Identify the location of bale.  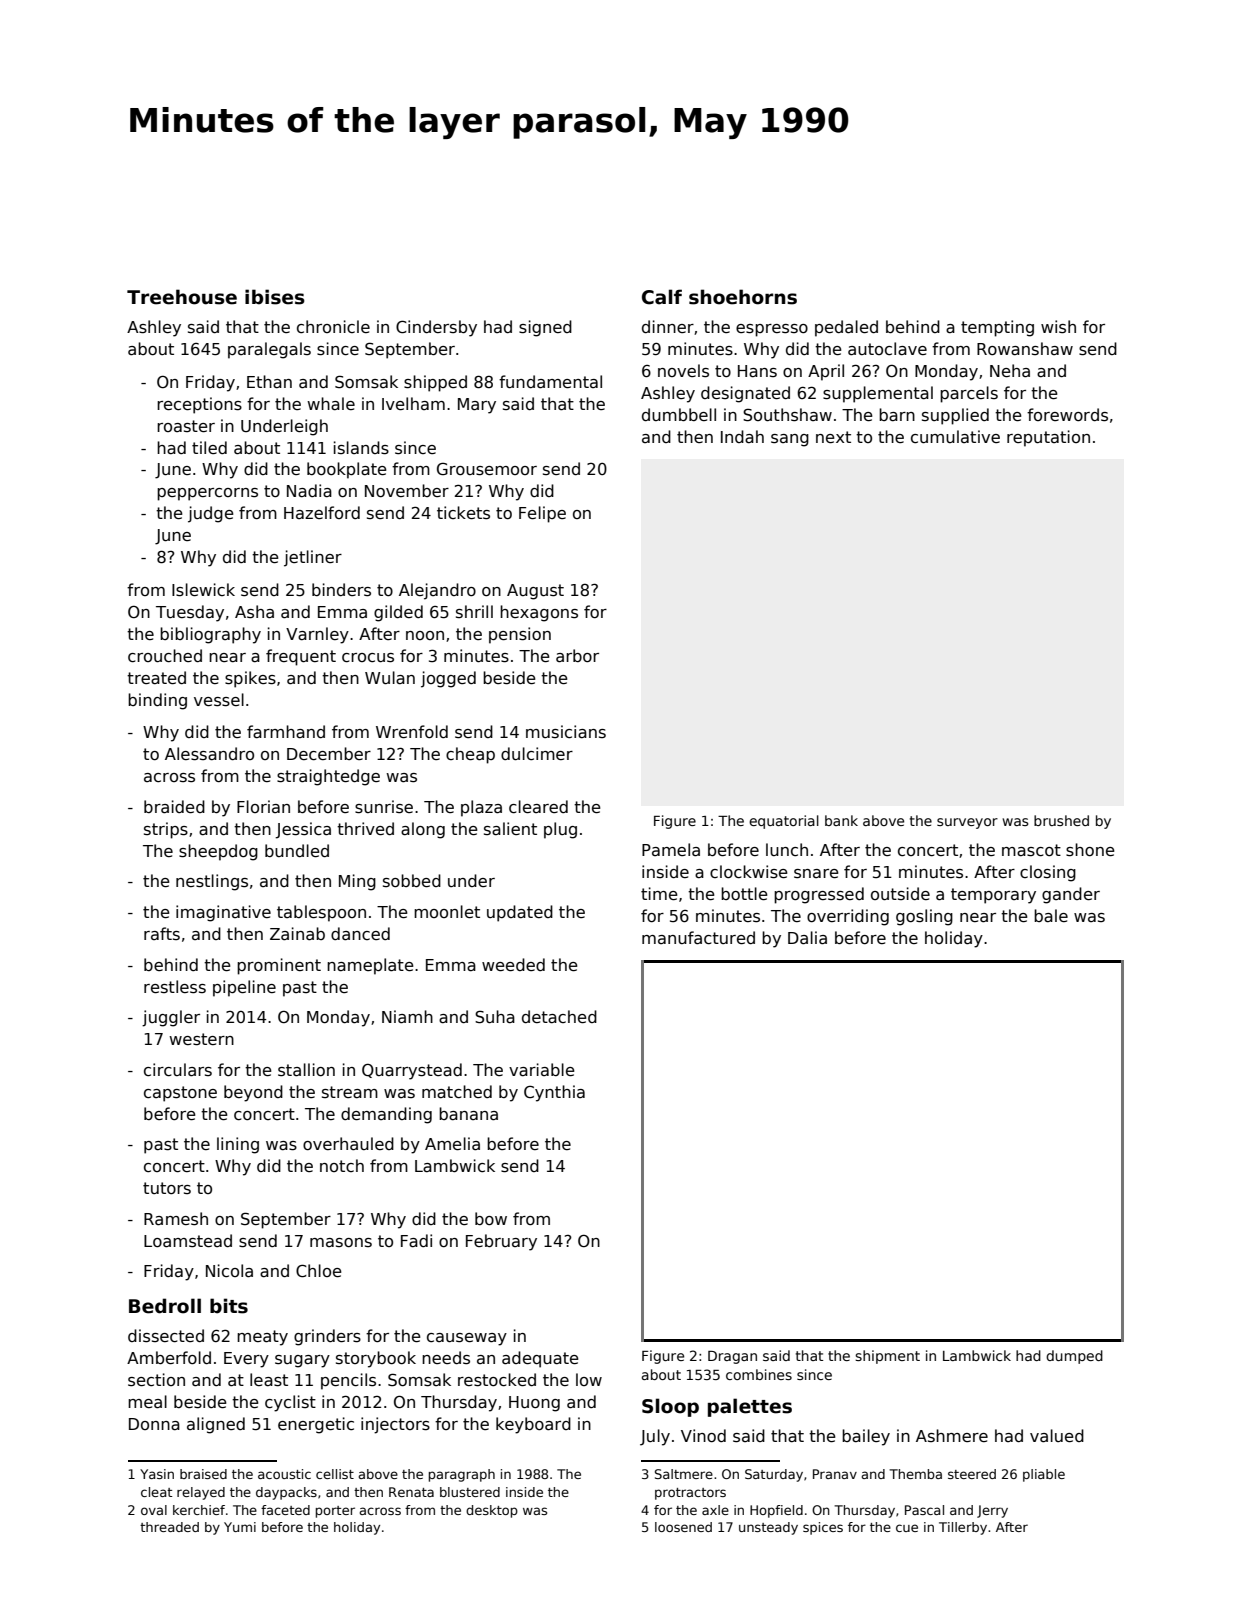
(1051, 916).
